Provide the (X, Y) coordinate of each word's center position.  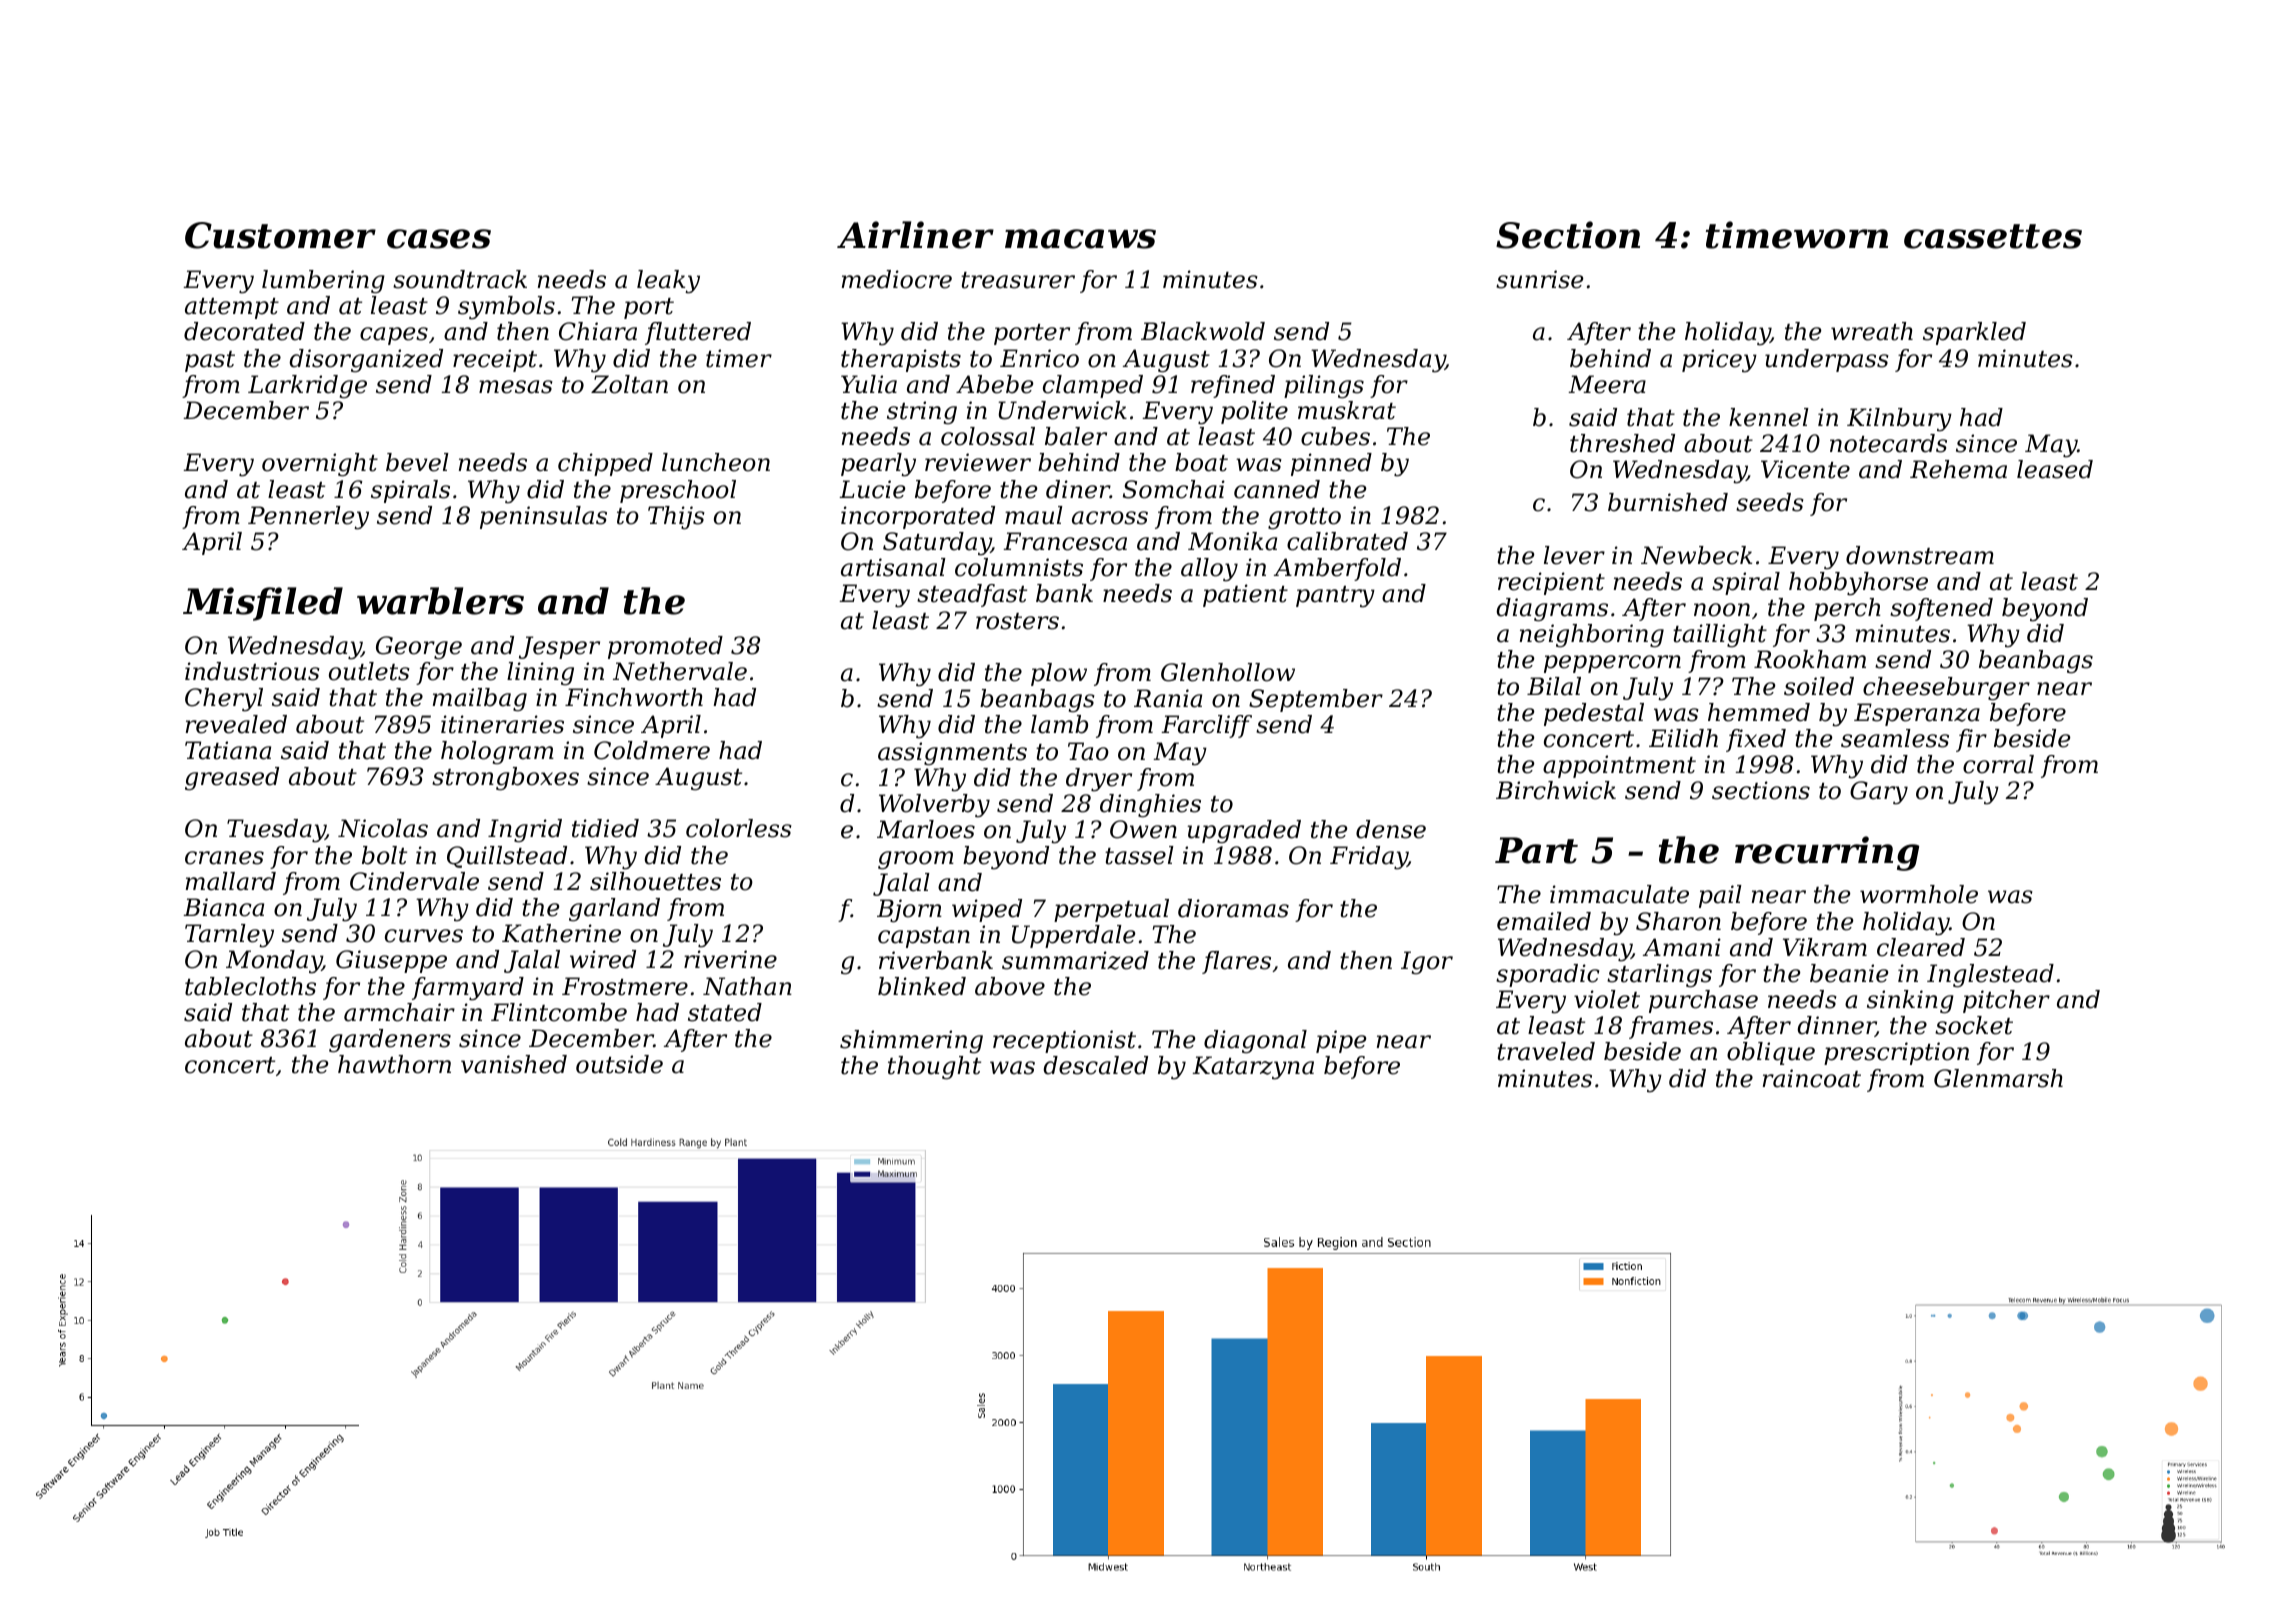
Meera (1607, 384)
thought (934, 1068)
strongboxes (505, 779)
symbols (506, 308)
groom (916, 860)
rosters (1017, 621)
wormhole (1919, 894)
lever (1574, 555)
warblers (440, 601)
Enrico (1039, 358)
